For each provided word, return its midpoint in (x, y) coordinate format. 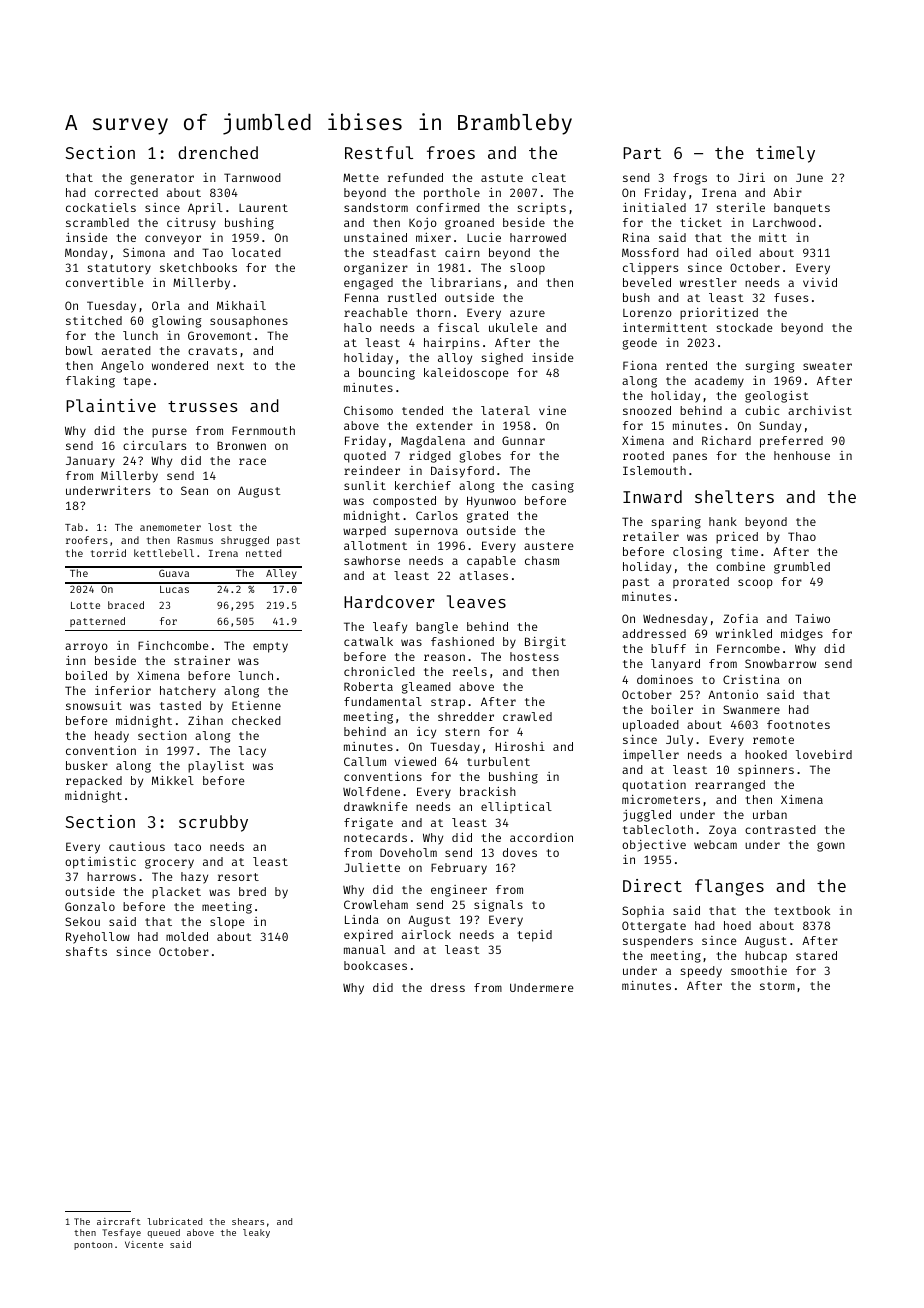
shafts (86, 951)
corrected (126, 192)
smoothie (759, 970)
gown (831, 847)
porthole (452, 194)
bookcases (375, 965)
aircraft (119, 1221)
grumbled (802, 568)
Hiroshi (520, 746)
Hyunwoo (491, 502)
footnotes (798, 724)
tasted (180, 705)
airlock (426, 934)
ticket (701, 222)
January (90, 462)
